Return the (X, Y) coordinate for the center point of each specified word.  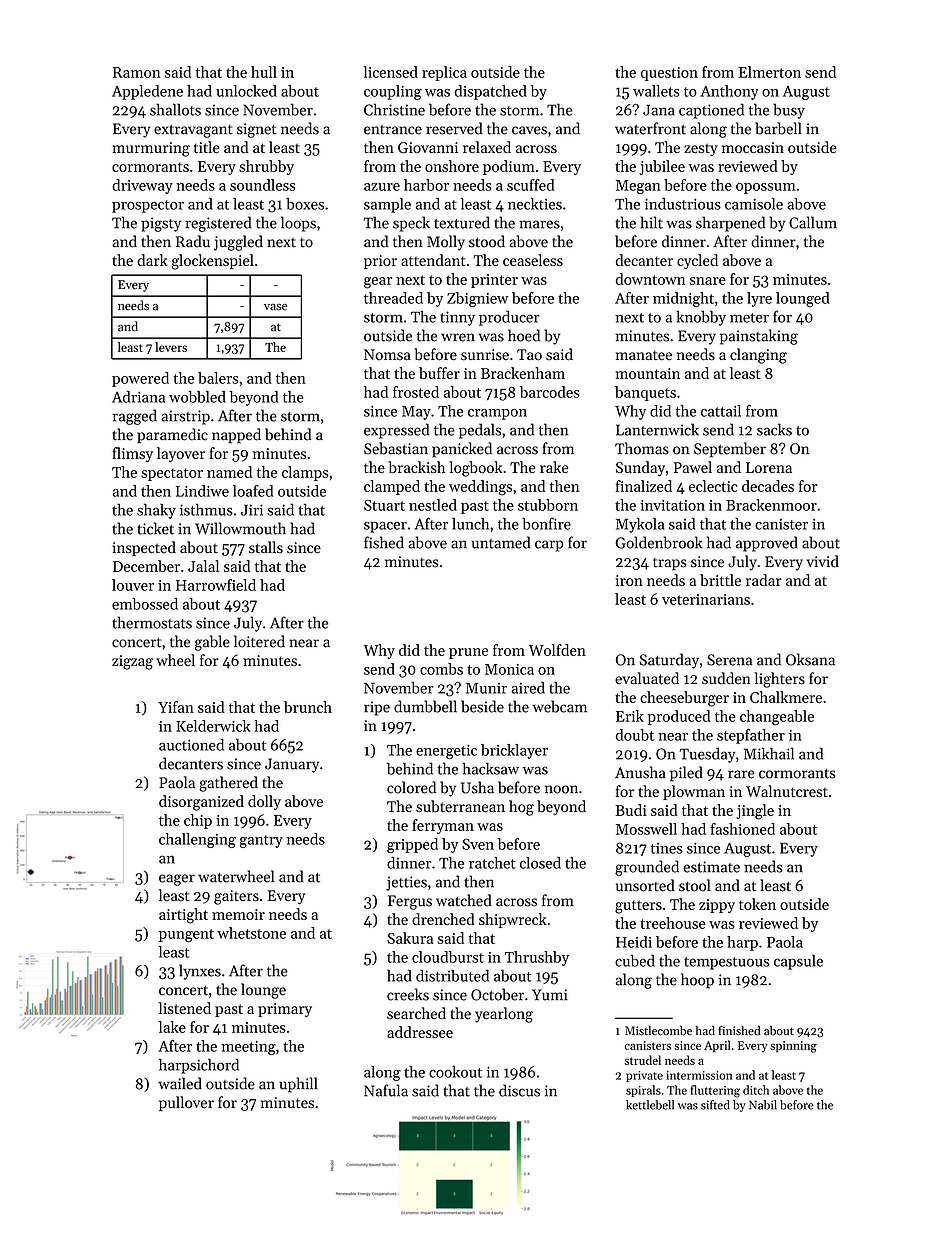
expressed (396, 431)
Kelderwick (213, 726)
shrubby (266, 167)
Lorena (769, 467)
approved (767, 544)
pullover (186, 1103)
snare (707, 281)
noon (561, 789)
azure (382, 187)
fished (384, 542)
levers (171, 347)
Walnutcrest (787, 791)
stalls (266, 547)
